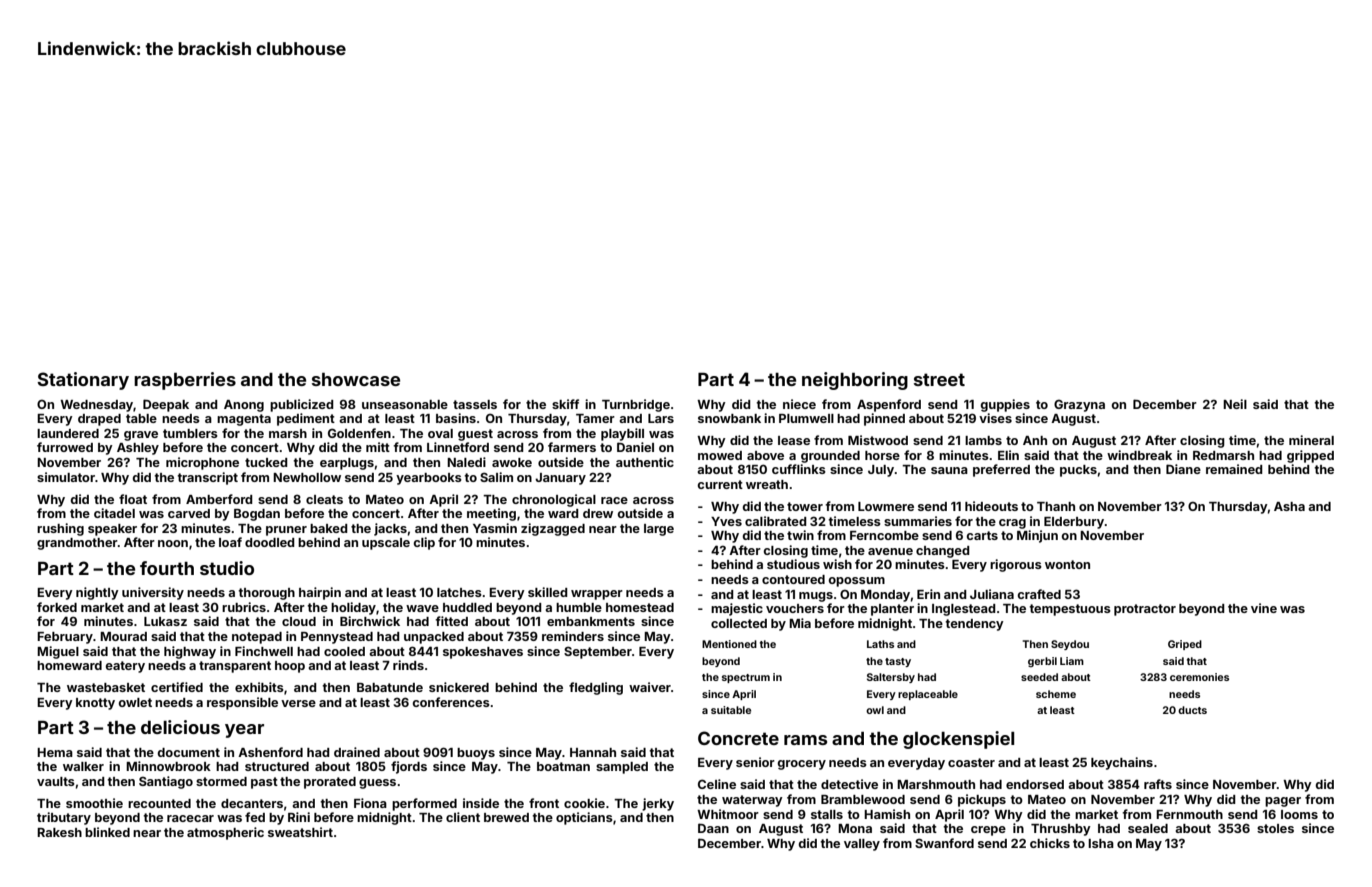  I want to click on holiday, so click(353, 608).
